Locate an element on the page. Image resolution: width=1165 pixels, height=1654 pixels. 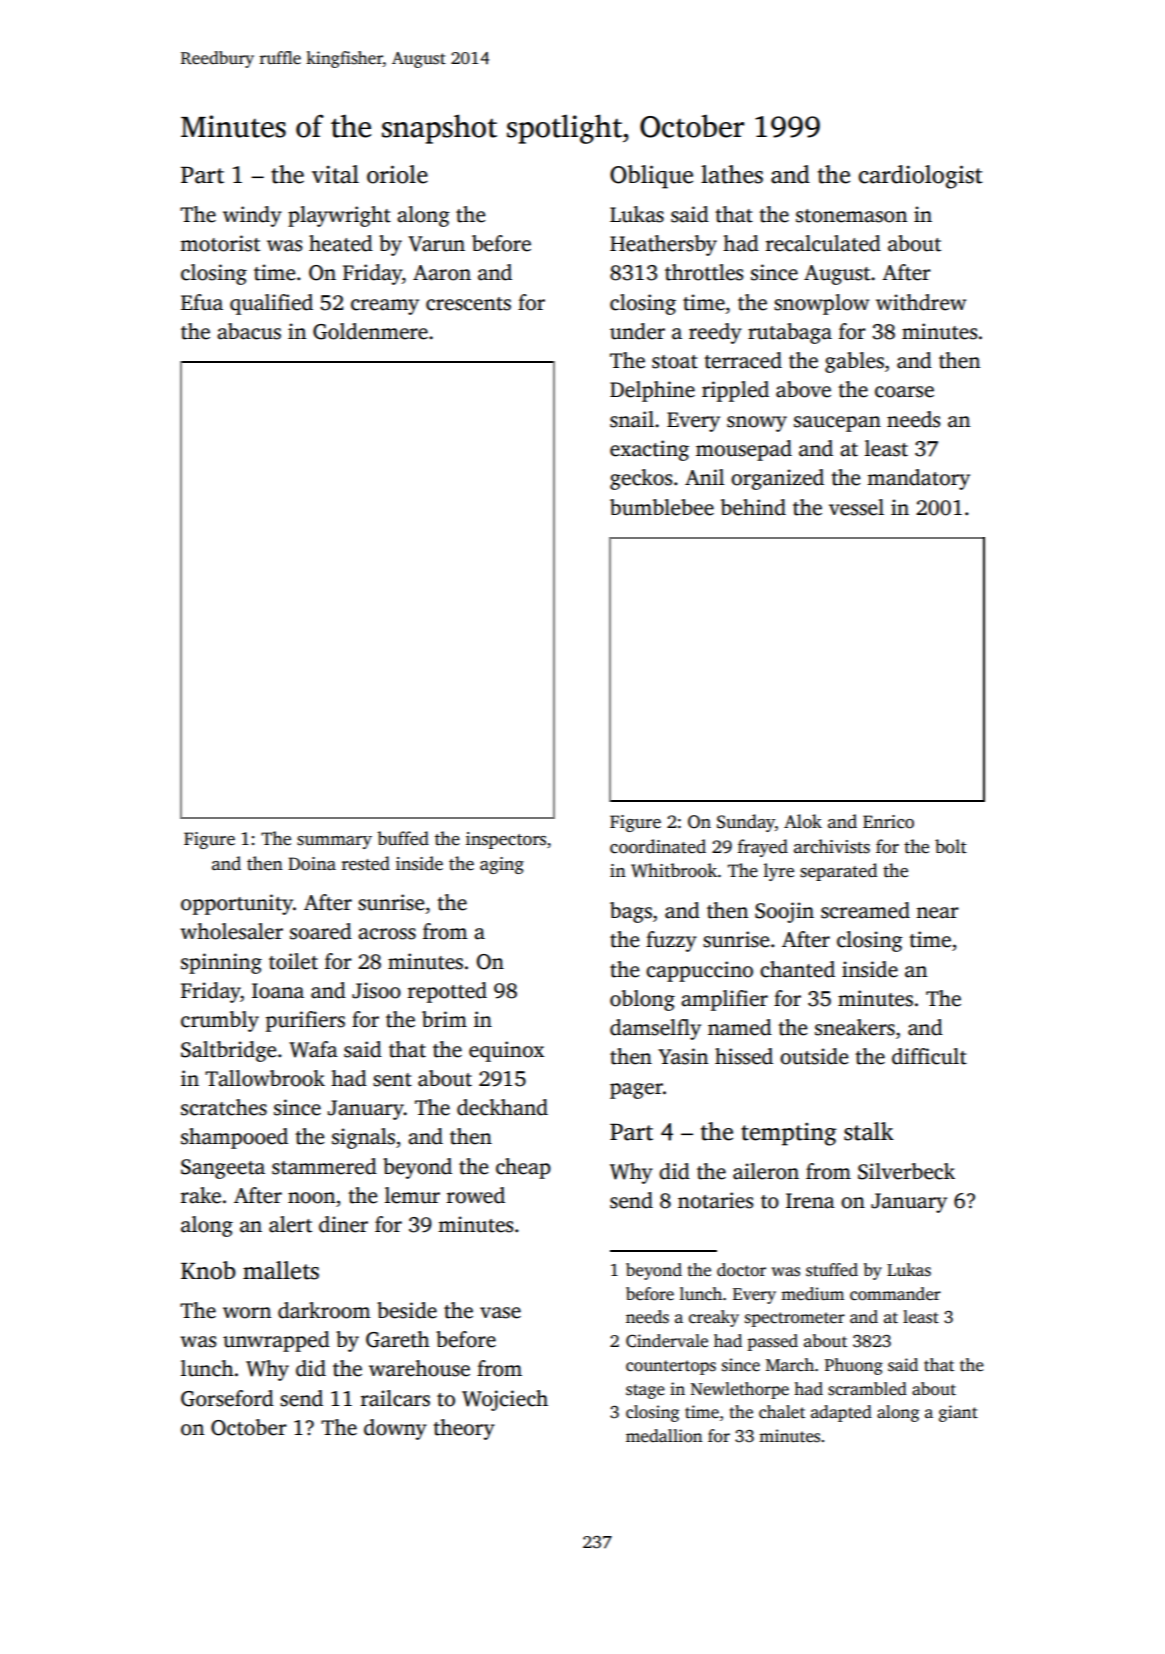
tempting is located at coordinates (788, 1134).
